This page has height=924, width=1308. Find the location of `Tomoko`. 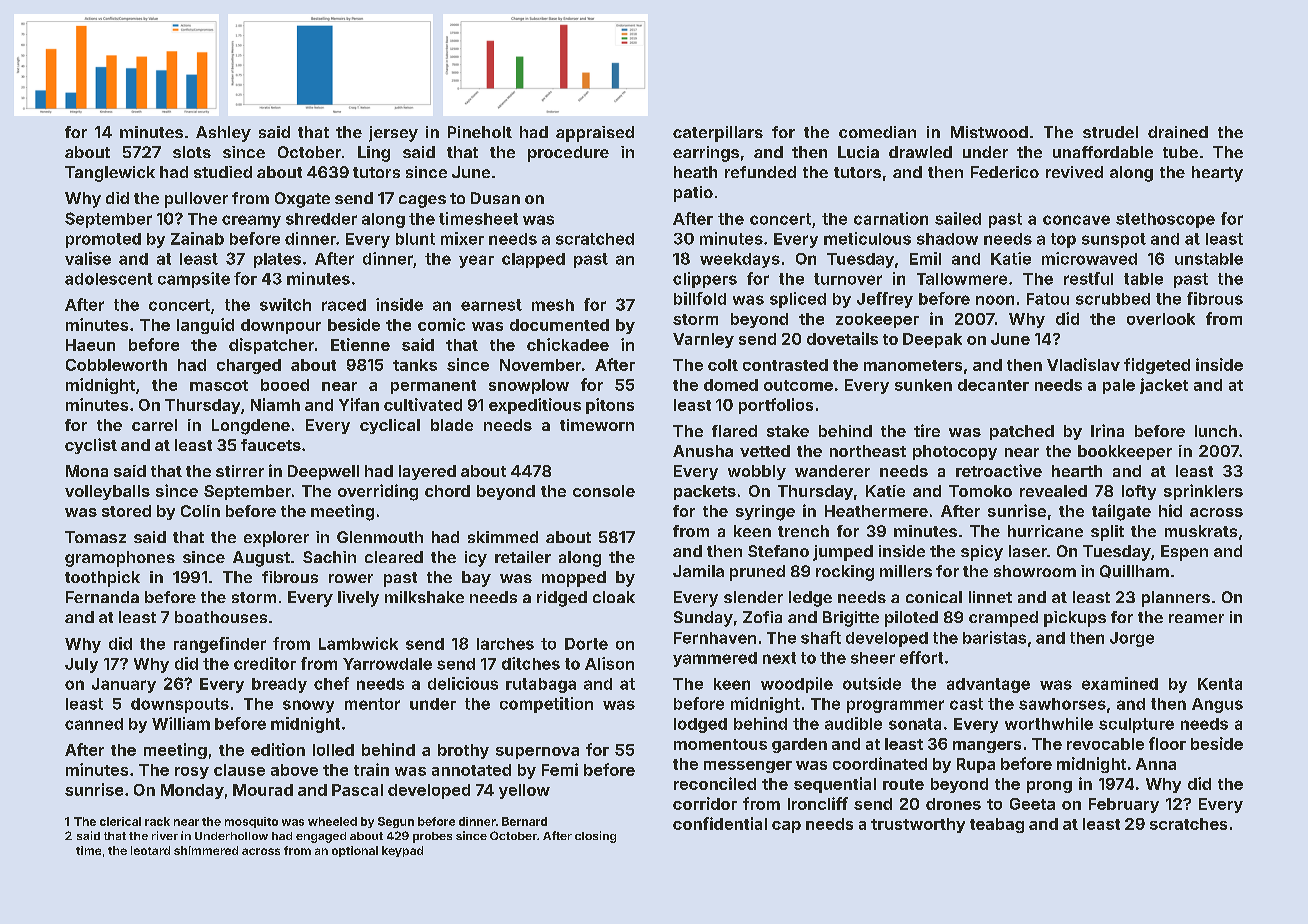

Tomoko is located at coordinates (980, 491).
